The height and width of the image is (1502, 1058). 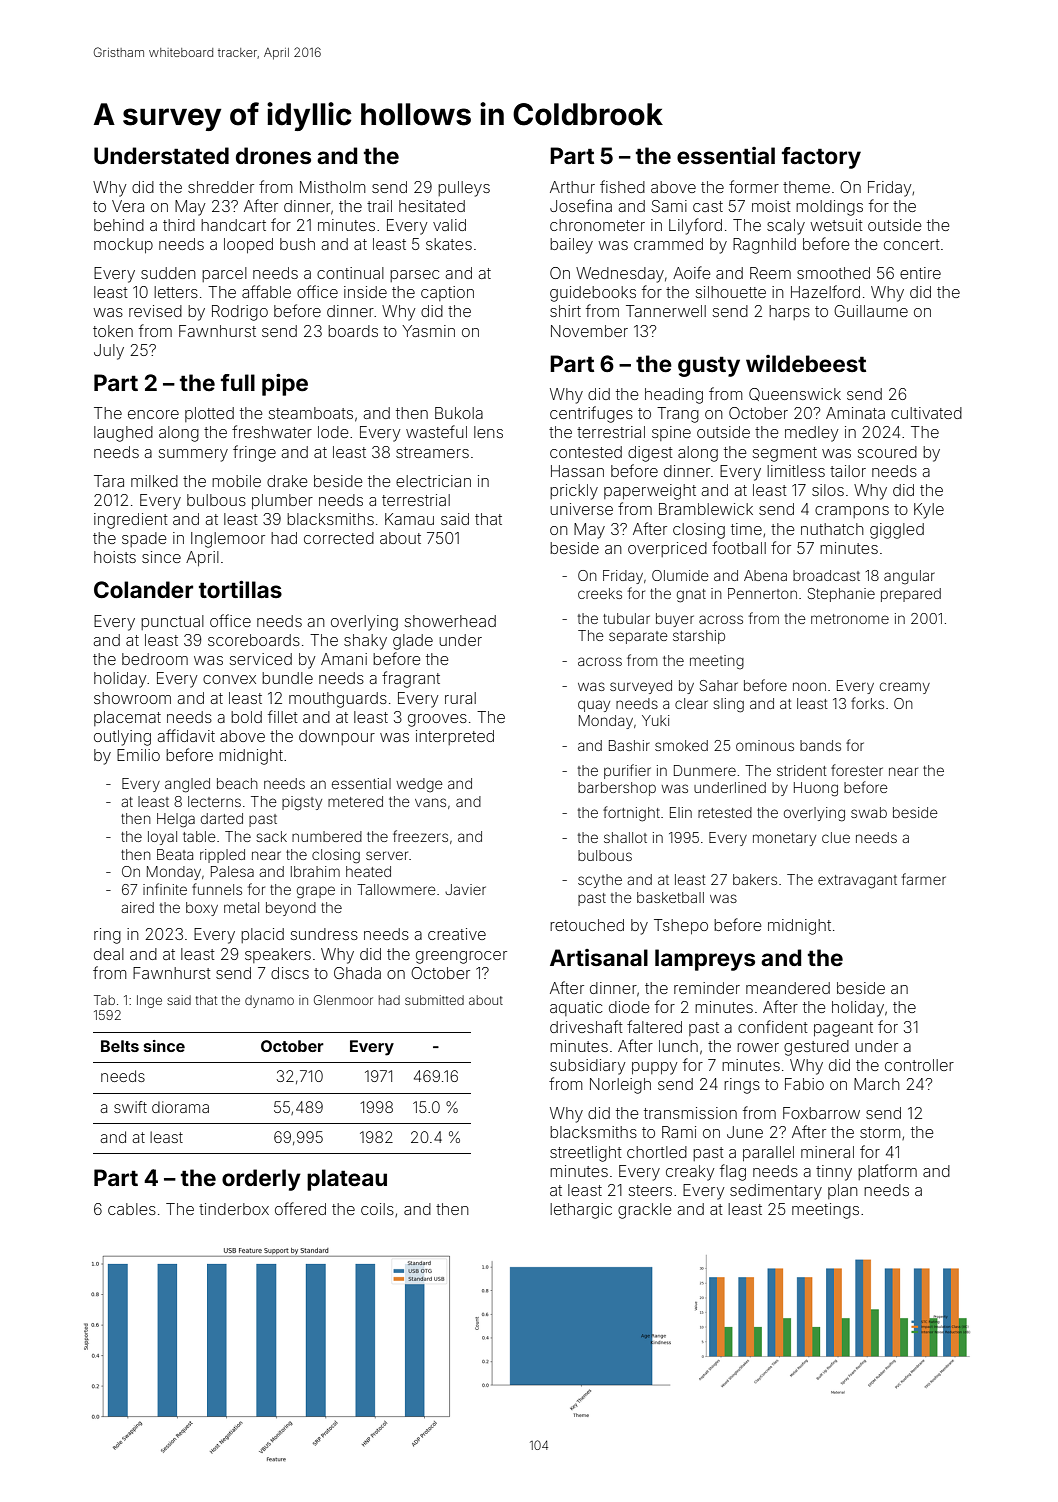 I want to click on electrician, so click(x=433, y=481).
